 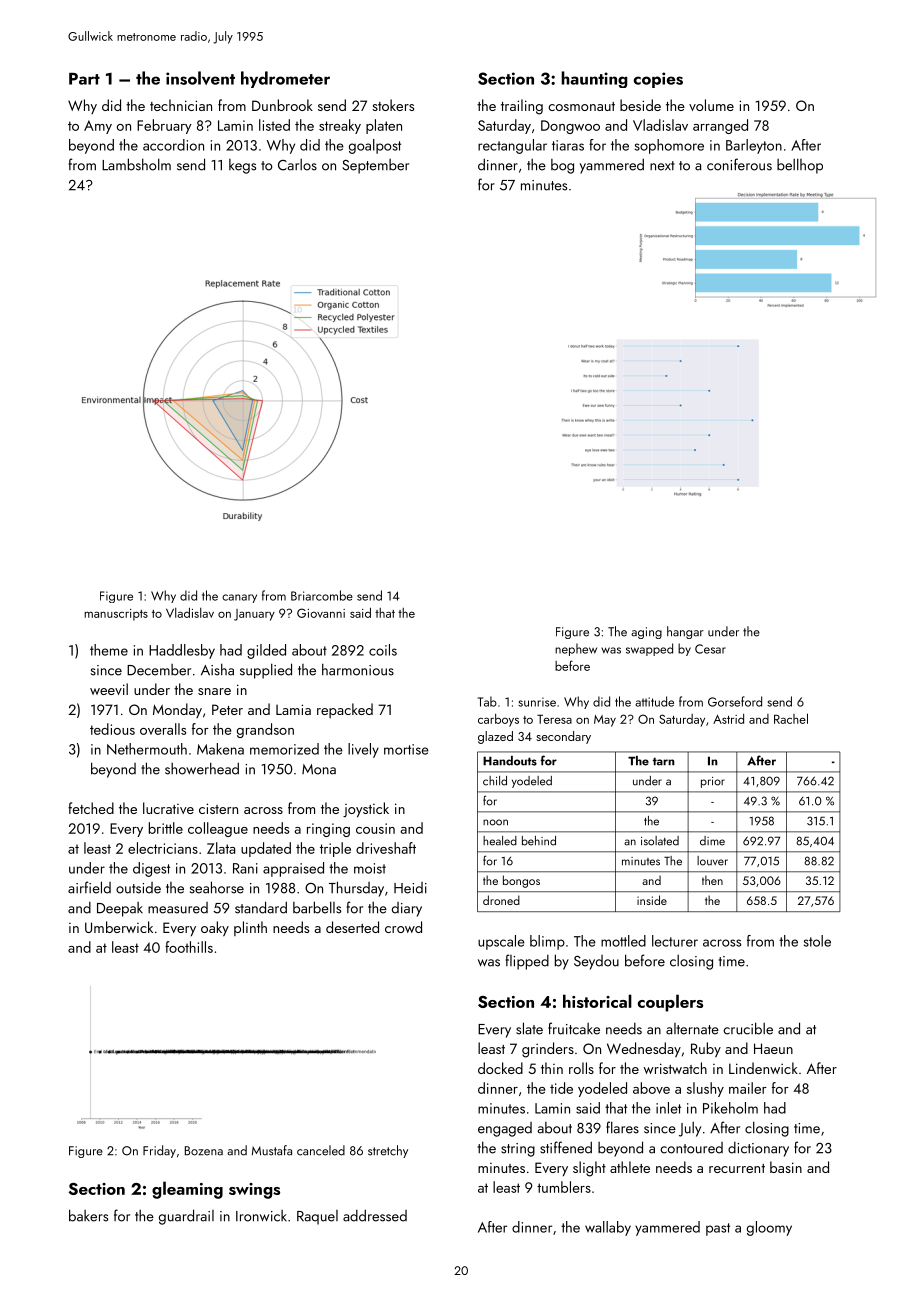 What do you see at coordinates (187, 1190) in the page?
I see `gleaming` at bounding box center [187, 1190].
